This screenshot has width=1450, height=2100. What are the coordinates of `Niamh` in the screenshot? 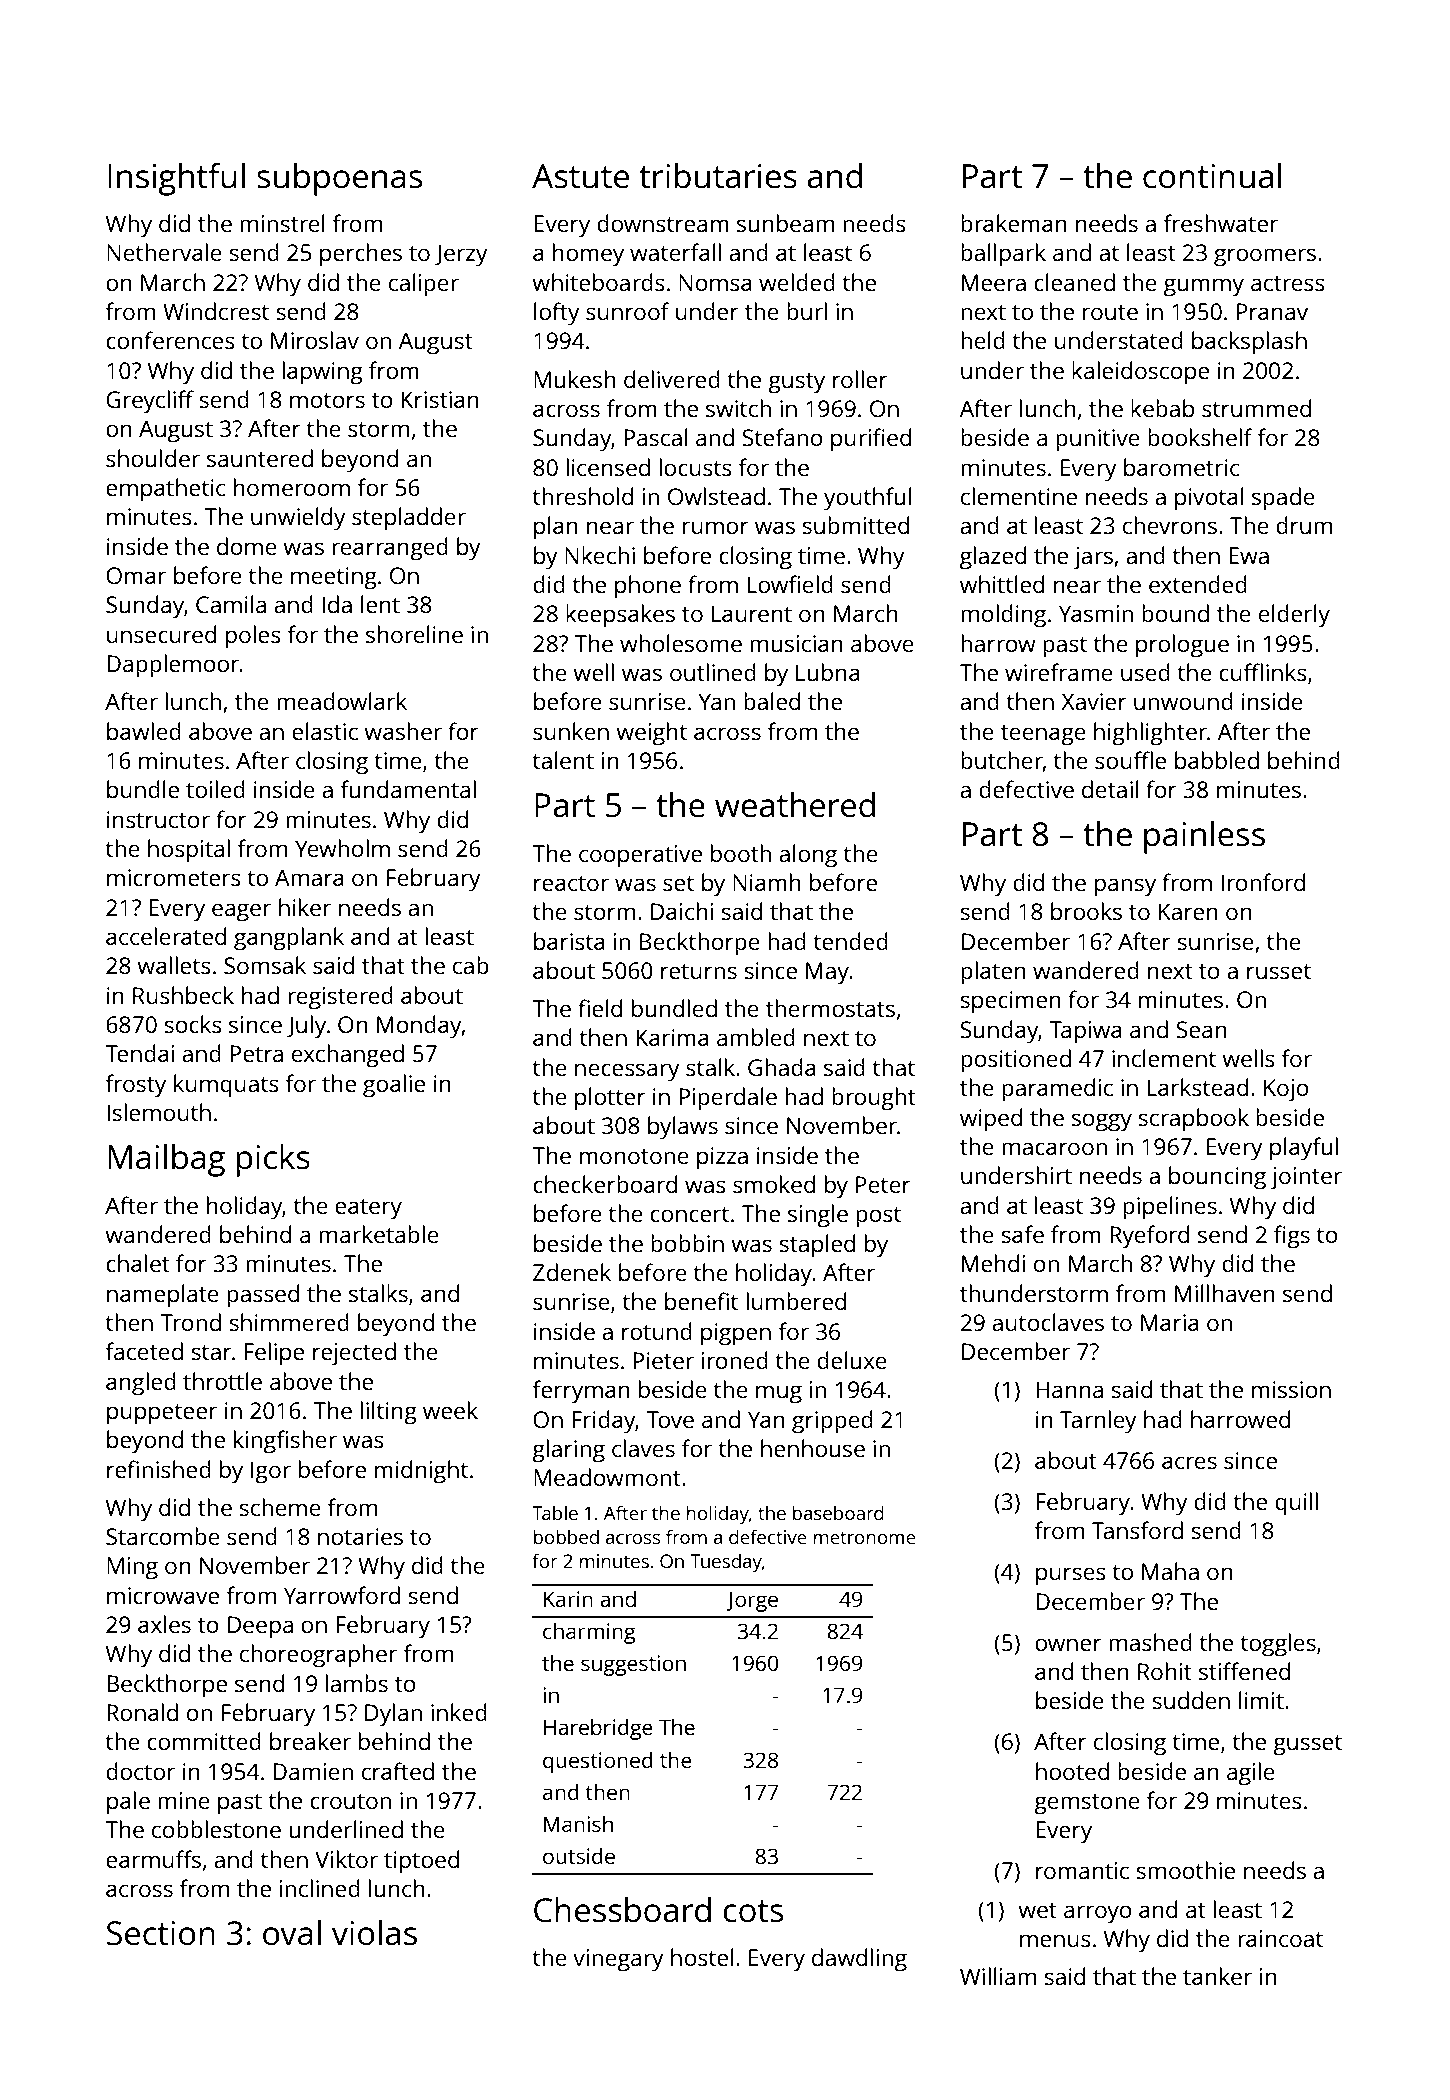 It's located at (767, 882).
